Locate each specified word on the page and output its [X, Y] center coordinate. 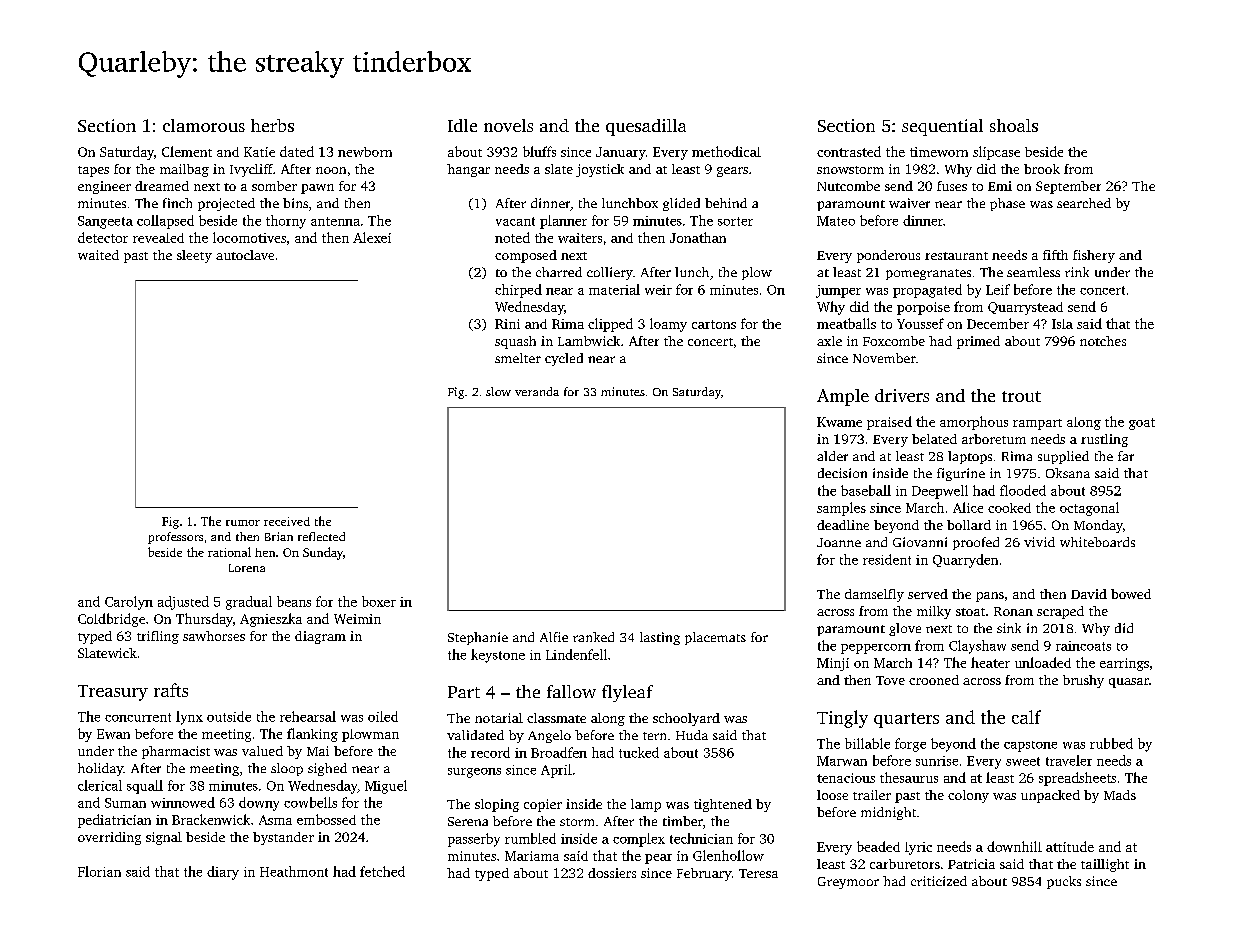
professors [175, 538]
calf [1026, 717]
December [998, 323]
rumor [243, 523]
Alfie [554, 637]
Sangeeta [105, 222]
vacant [515, 221]
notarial [499, 718]
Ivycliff [251, 170]
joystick [600, 170]
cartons [714, 324]
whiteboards [1097, 542]
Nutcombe [848, 186]
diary [223, 873]
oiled [383, 716]
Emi [1000, 186]
